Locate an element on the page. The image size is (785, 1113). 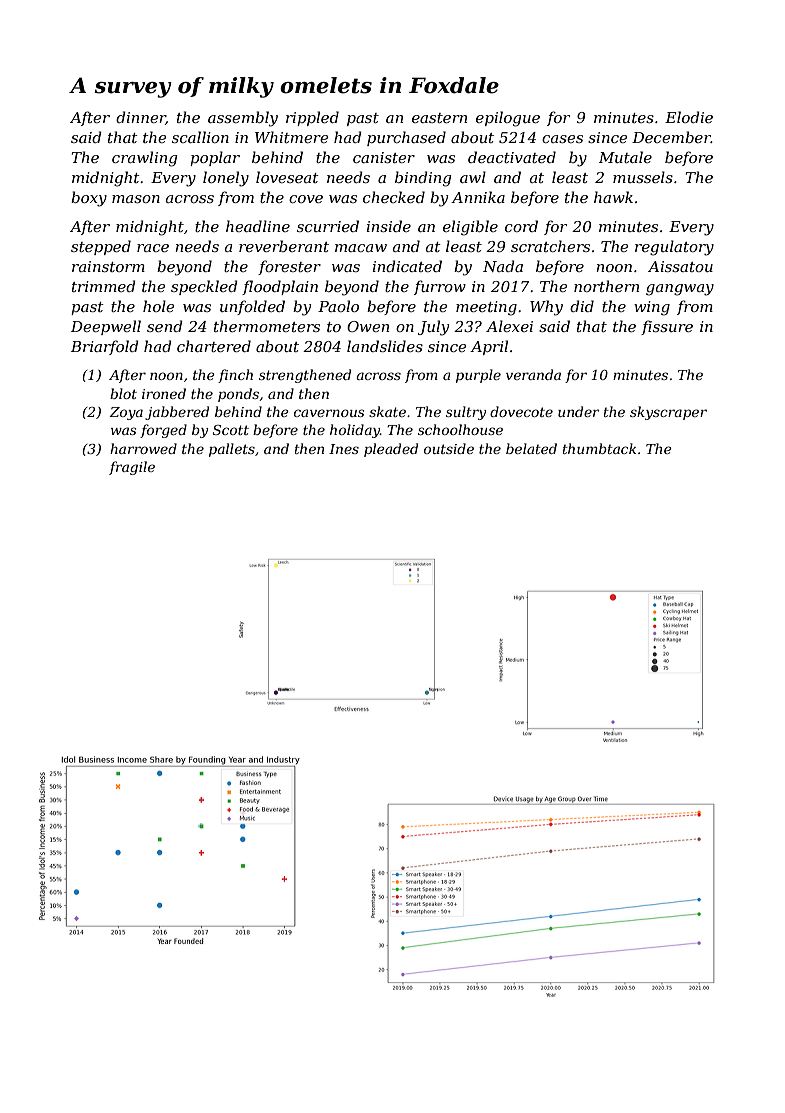
landslides is located at coordinates (385, 346).
